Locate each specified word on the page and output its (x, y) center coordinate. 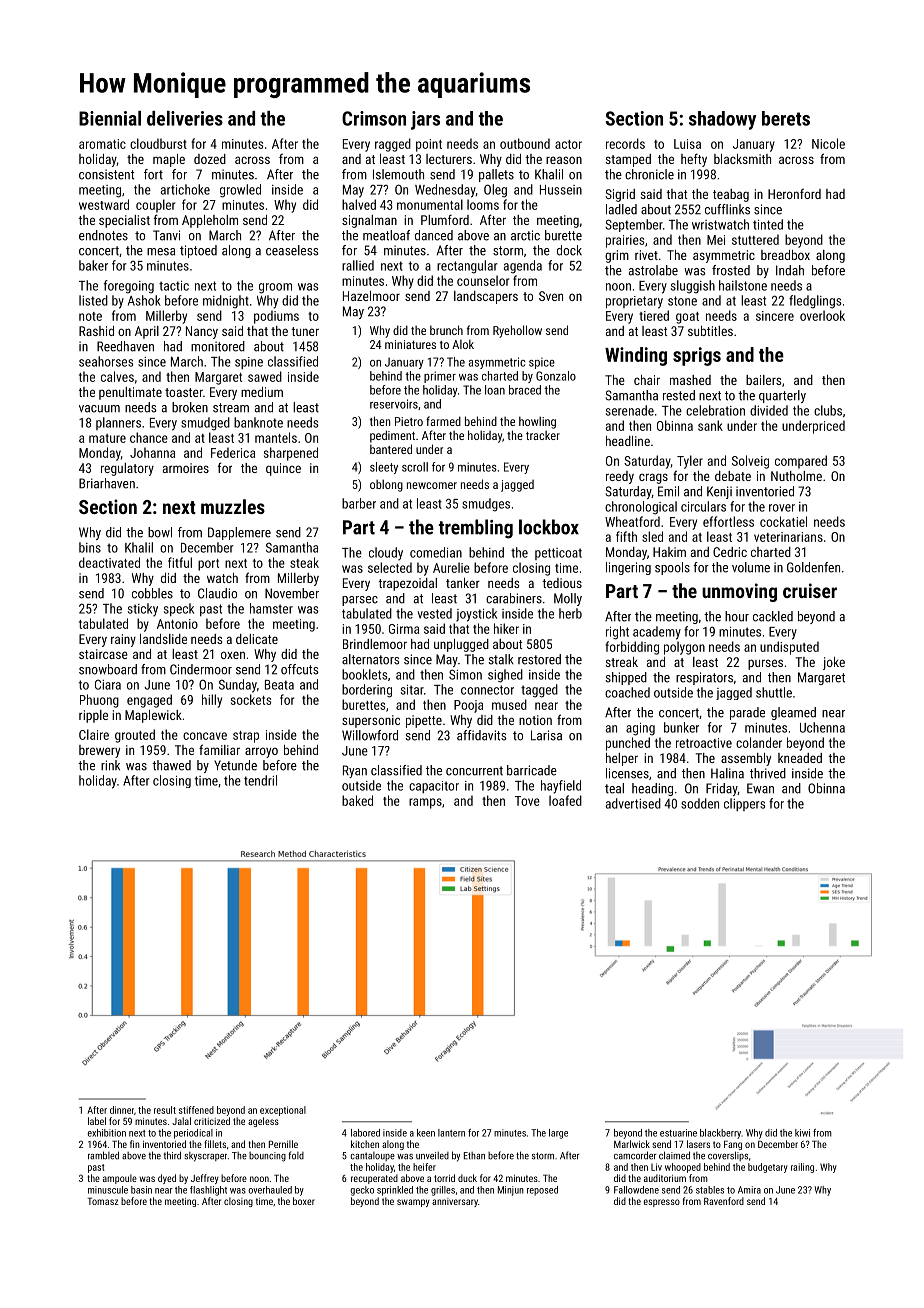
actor (568, 144)
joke (834, 663)
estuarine (678, 1133)
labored (365, 1133)
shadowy (722, 120)
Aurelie (451, 567)
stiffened (196, 1110)
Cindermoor (201, 669)
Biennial (110, 118)
